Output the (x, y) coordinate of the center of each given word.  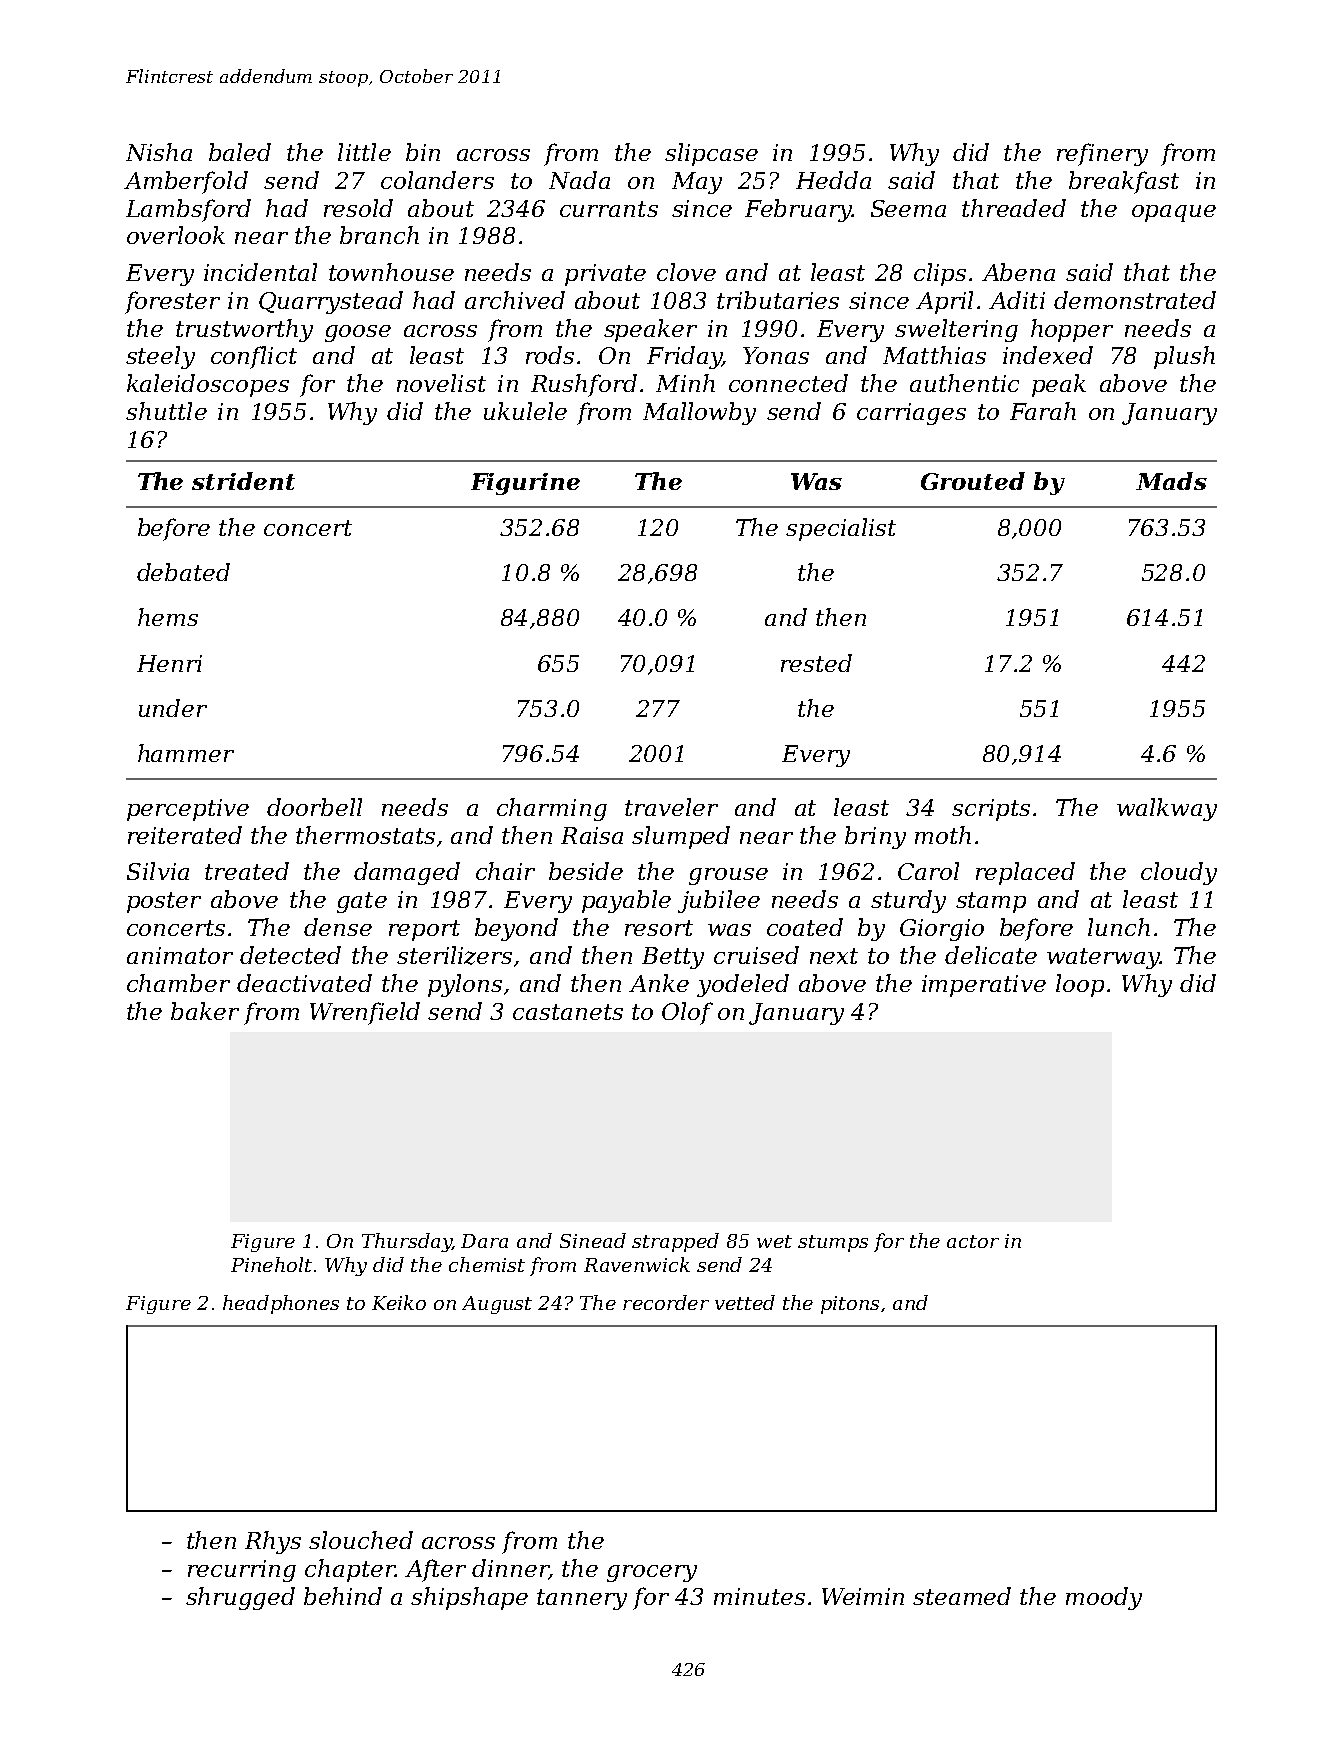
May (697, 183)
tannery (582, 1599)
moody (1104, 1598)
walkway (1167, 809)
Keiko (399, 1302)
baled (240, 152)
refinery (1102, 154)
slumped (681, 837)
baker (205, 1011)
